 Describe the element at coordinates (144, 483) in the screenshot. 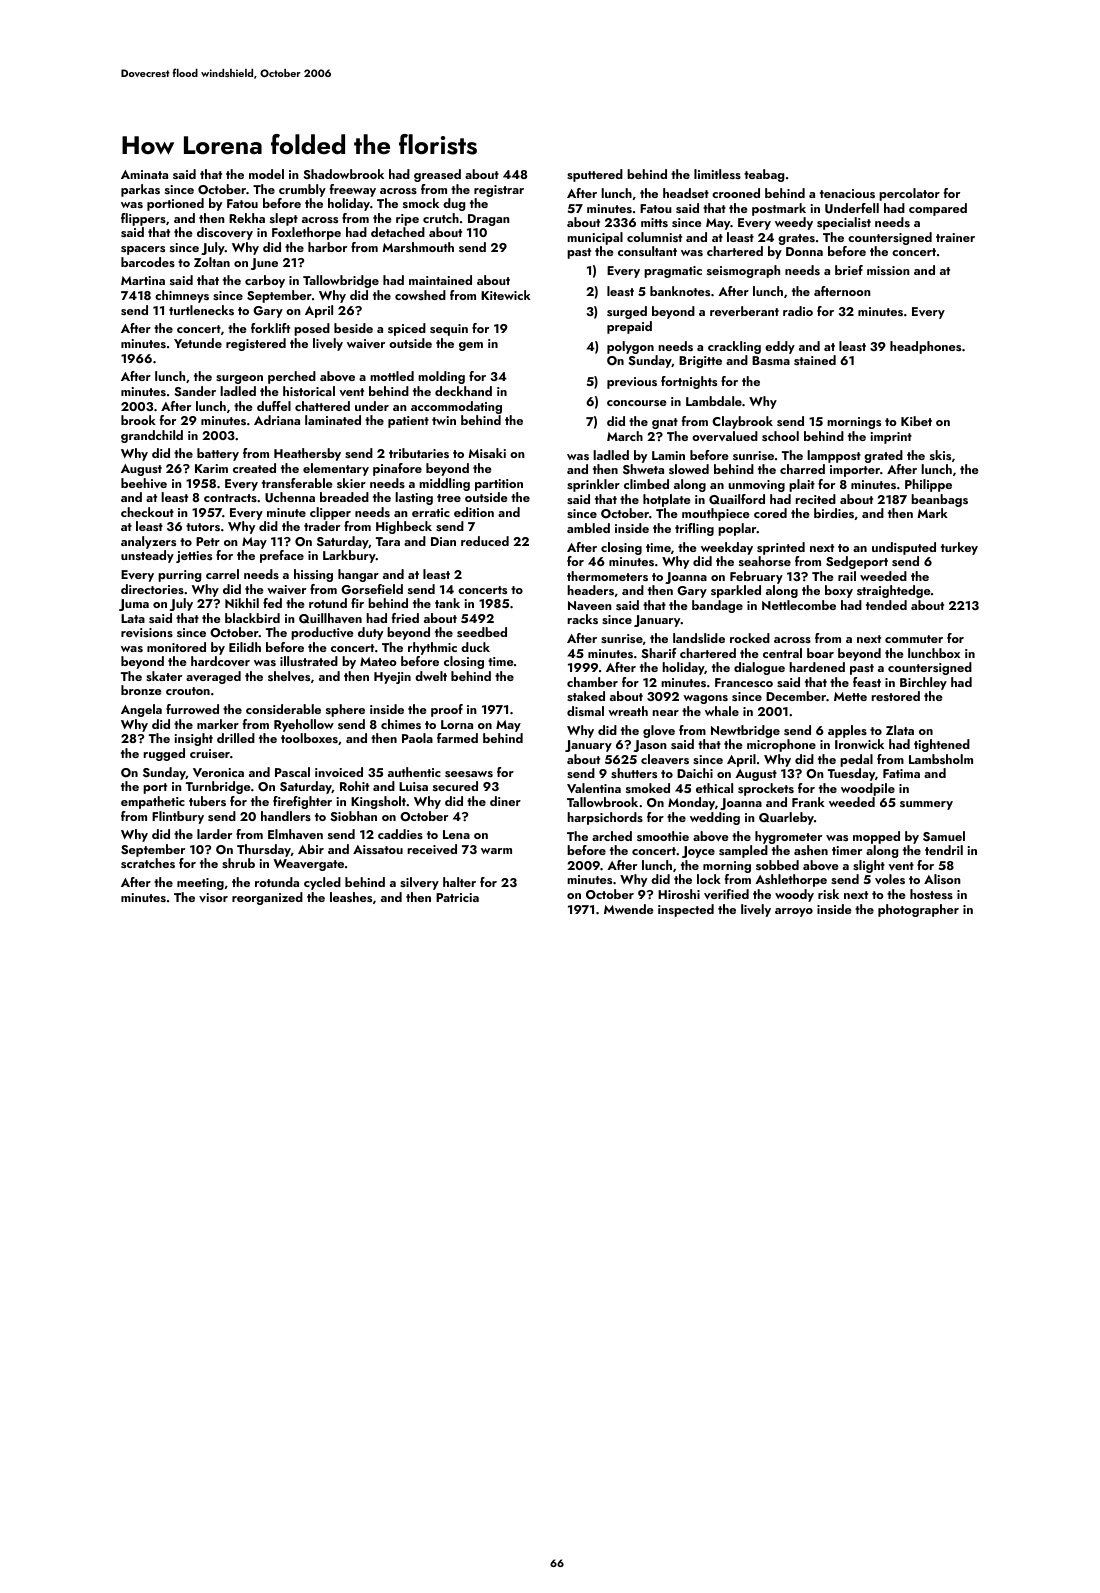

I see `beehive` at that location.
